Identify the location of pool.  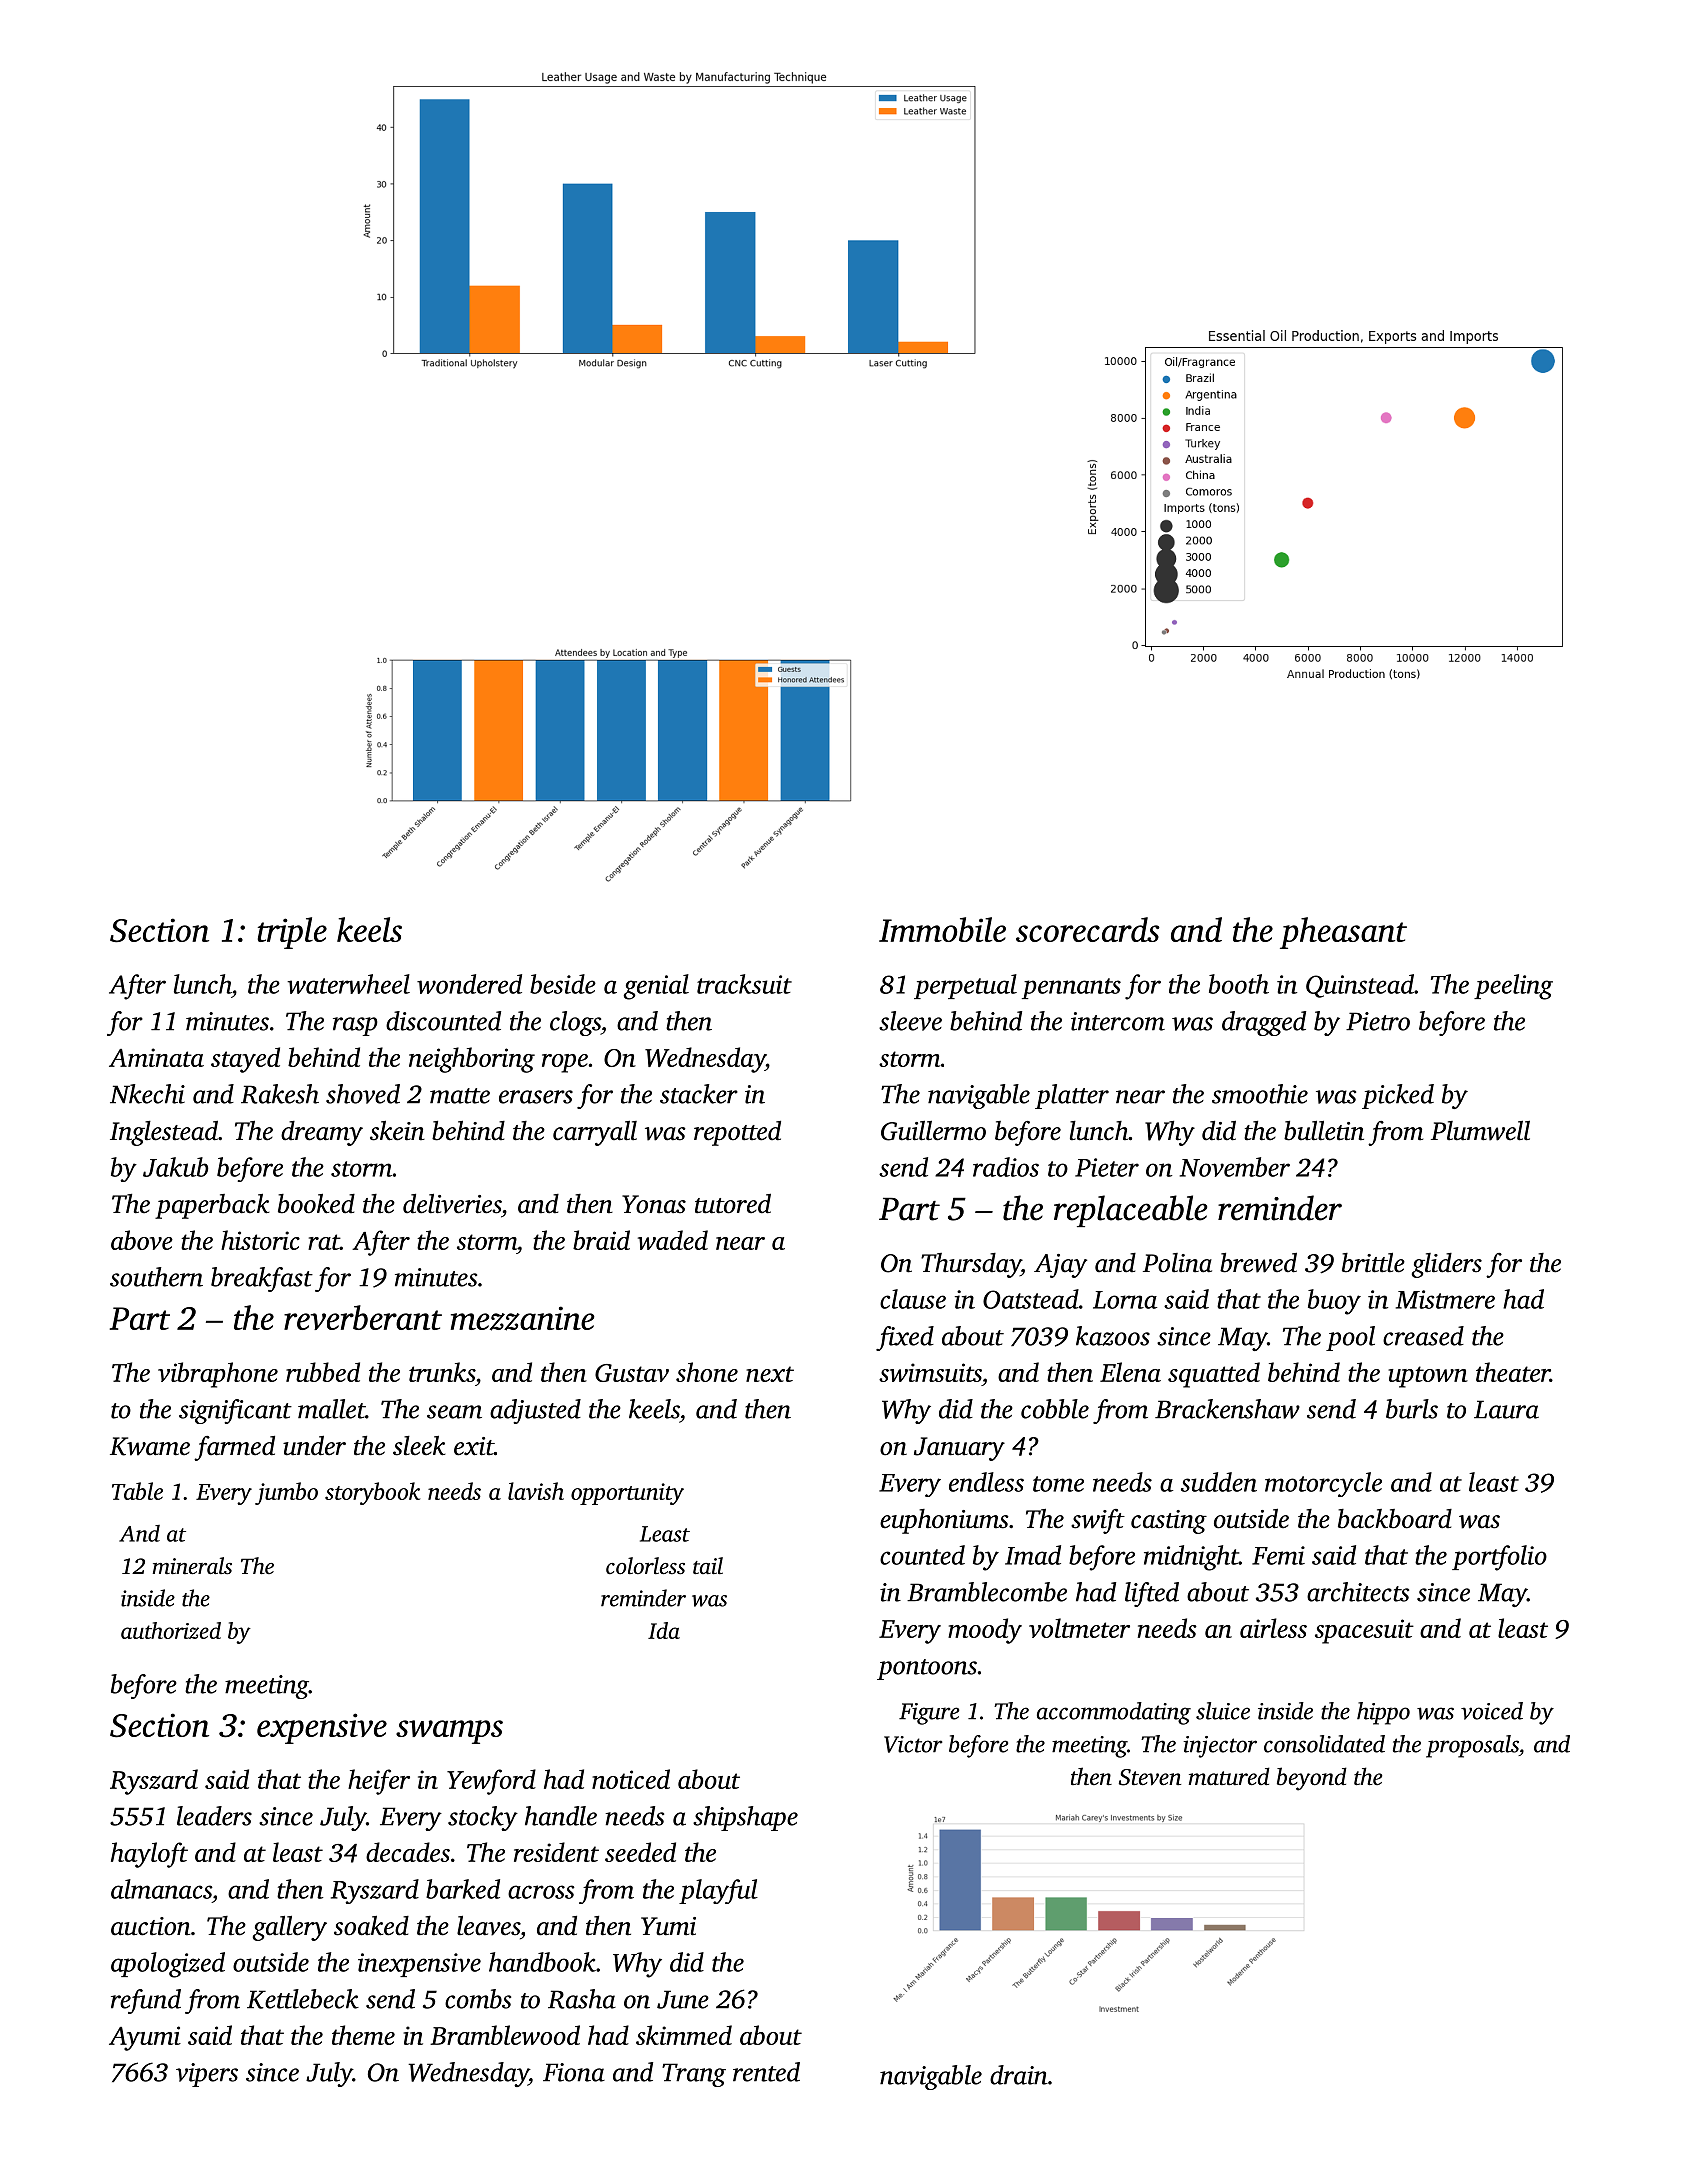
(1350, 1338).
